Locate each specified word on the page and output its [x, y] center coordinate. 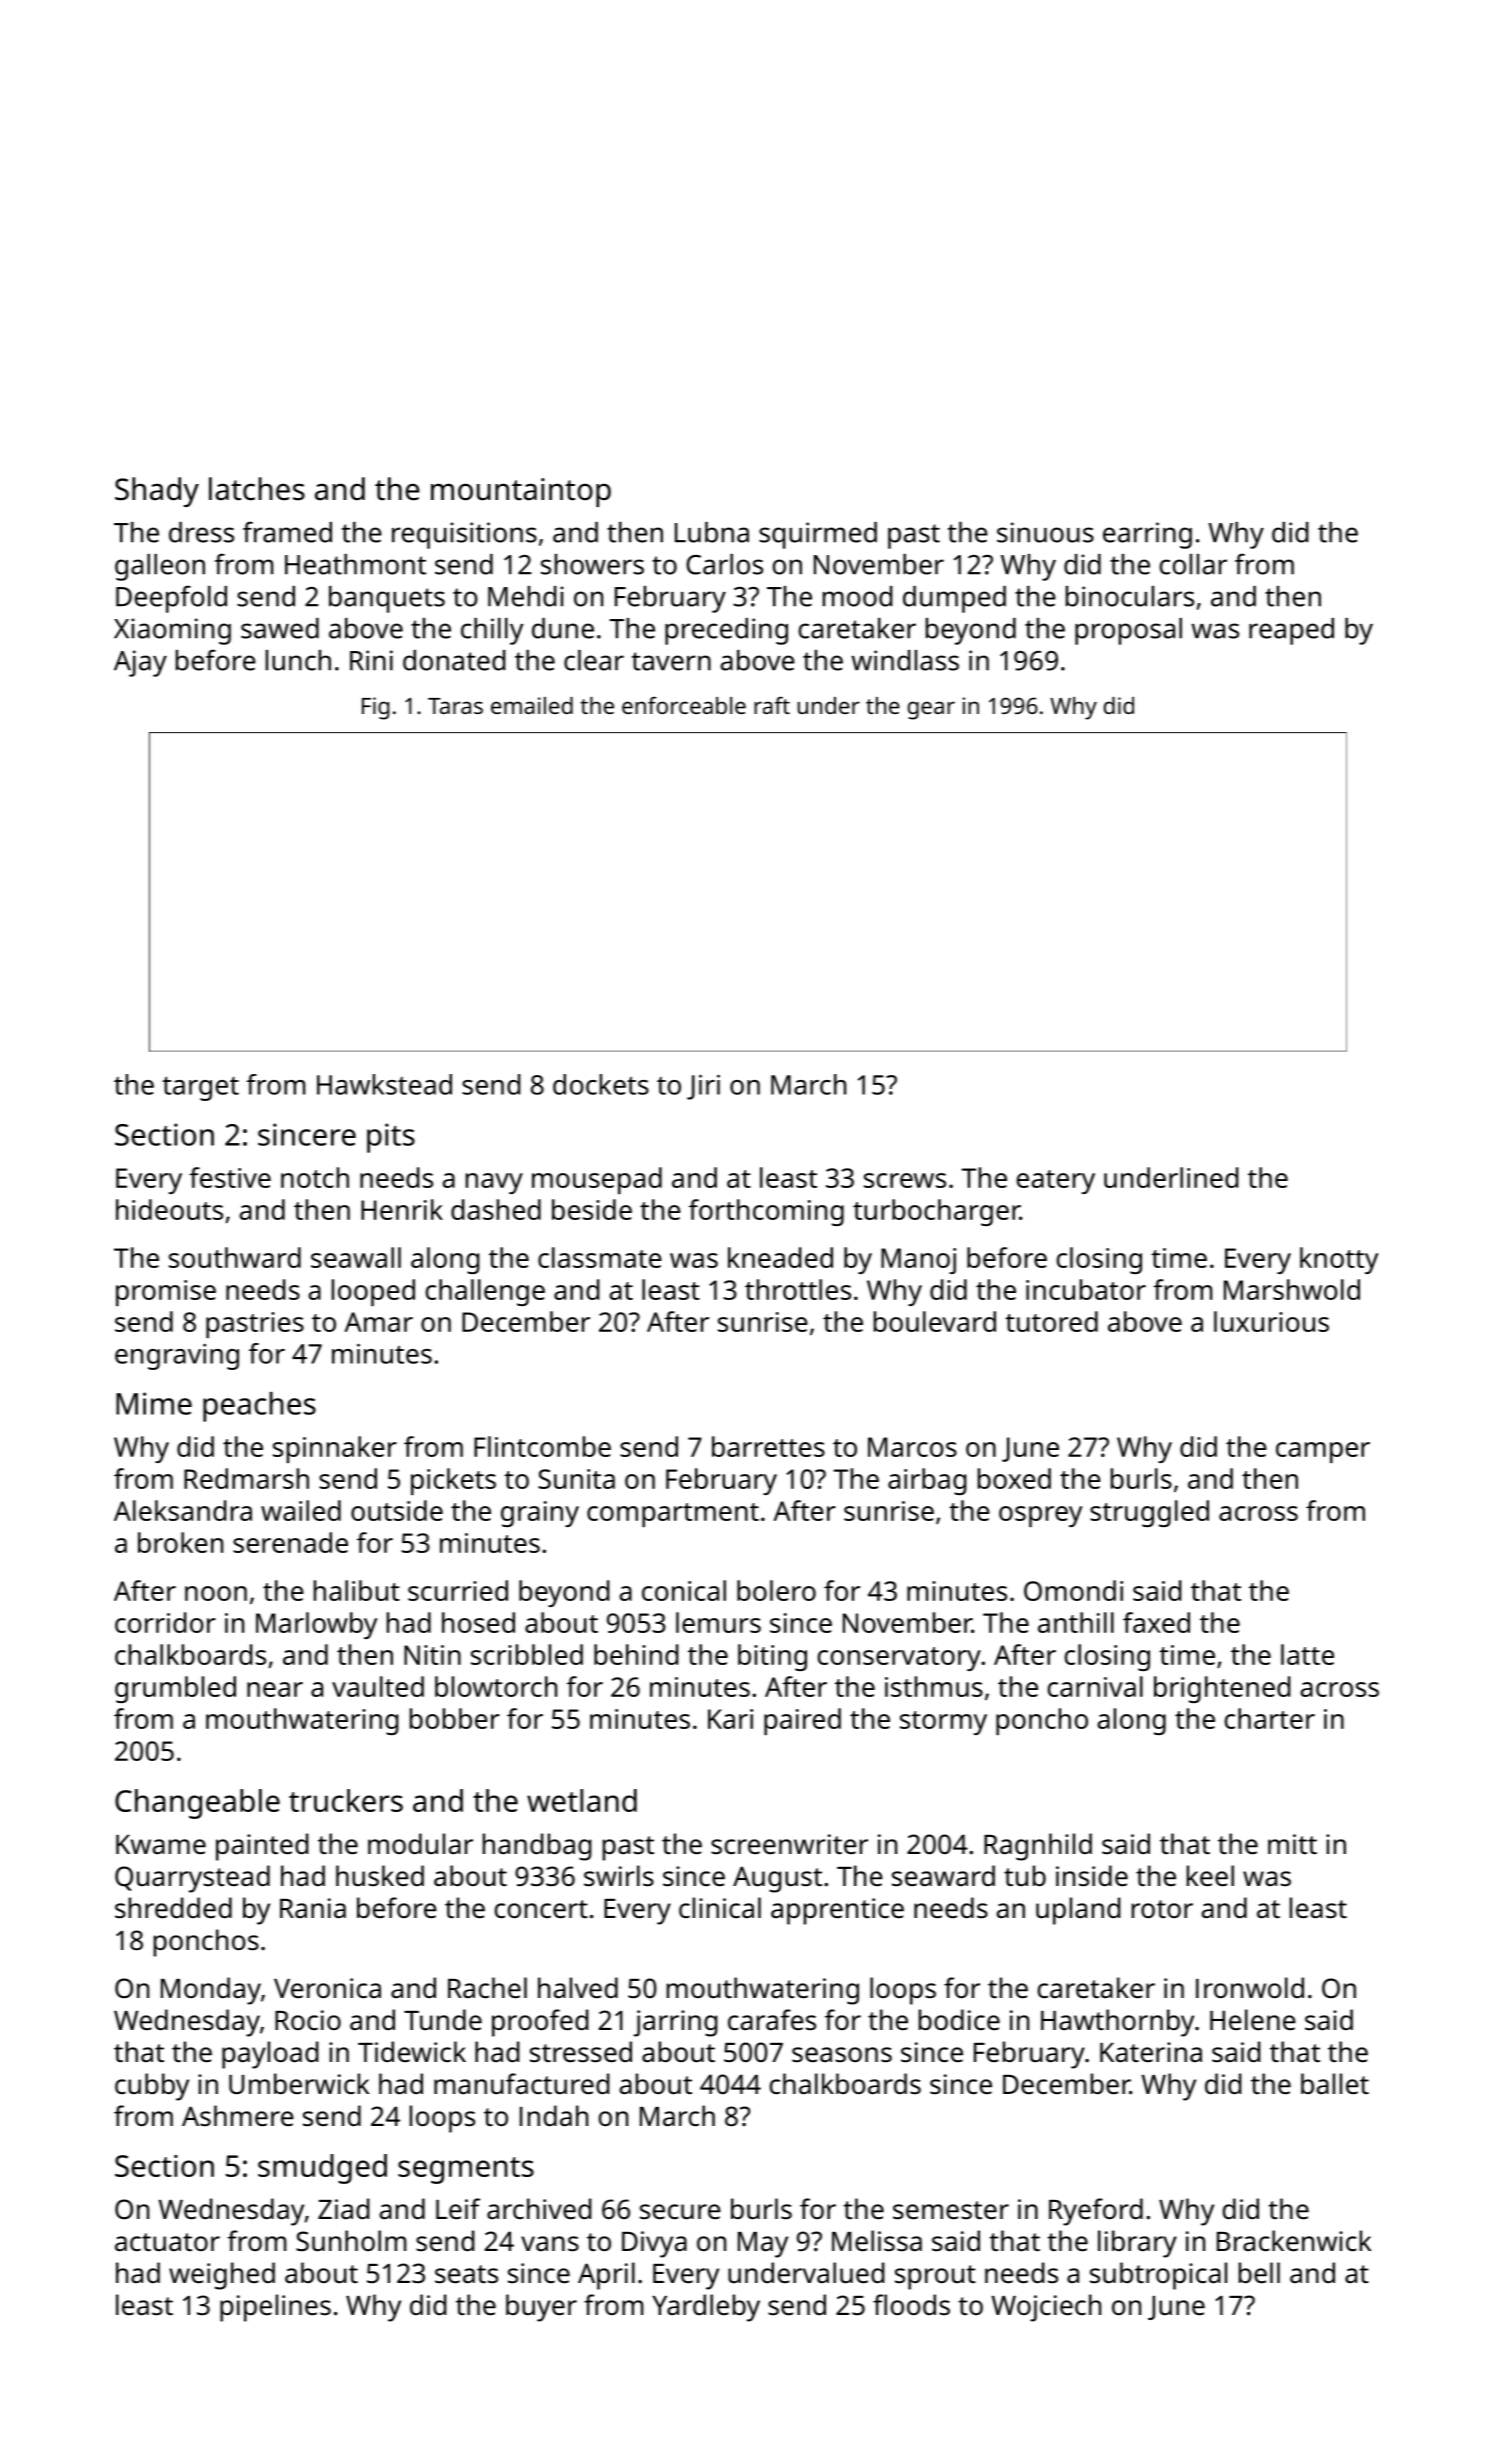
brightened [1222, 1689]
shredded [173, 1908]
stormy [943, 1723]
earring [1147, 535]
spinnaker [335, 1449]
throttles [798, 1289]
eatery [1056, 1182]
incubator [1086, 1289]
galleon [160, 567]
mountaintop [521, 492]
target [200, 1089]
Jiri [703, 1087]
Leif [458, 2209]
